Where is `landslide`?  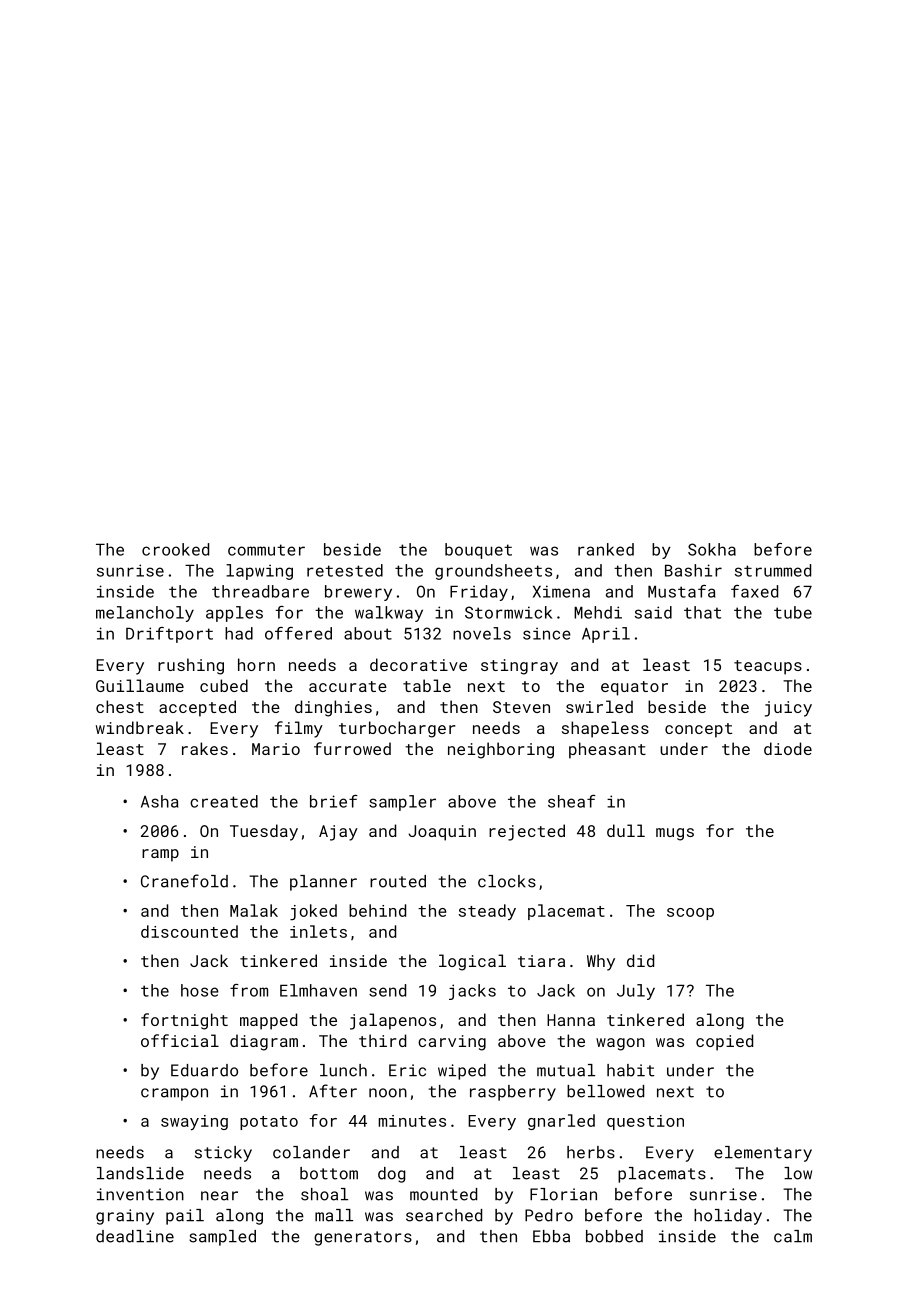
landslide is located at coordinates (140, 1173).
